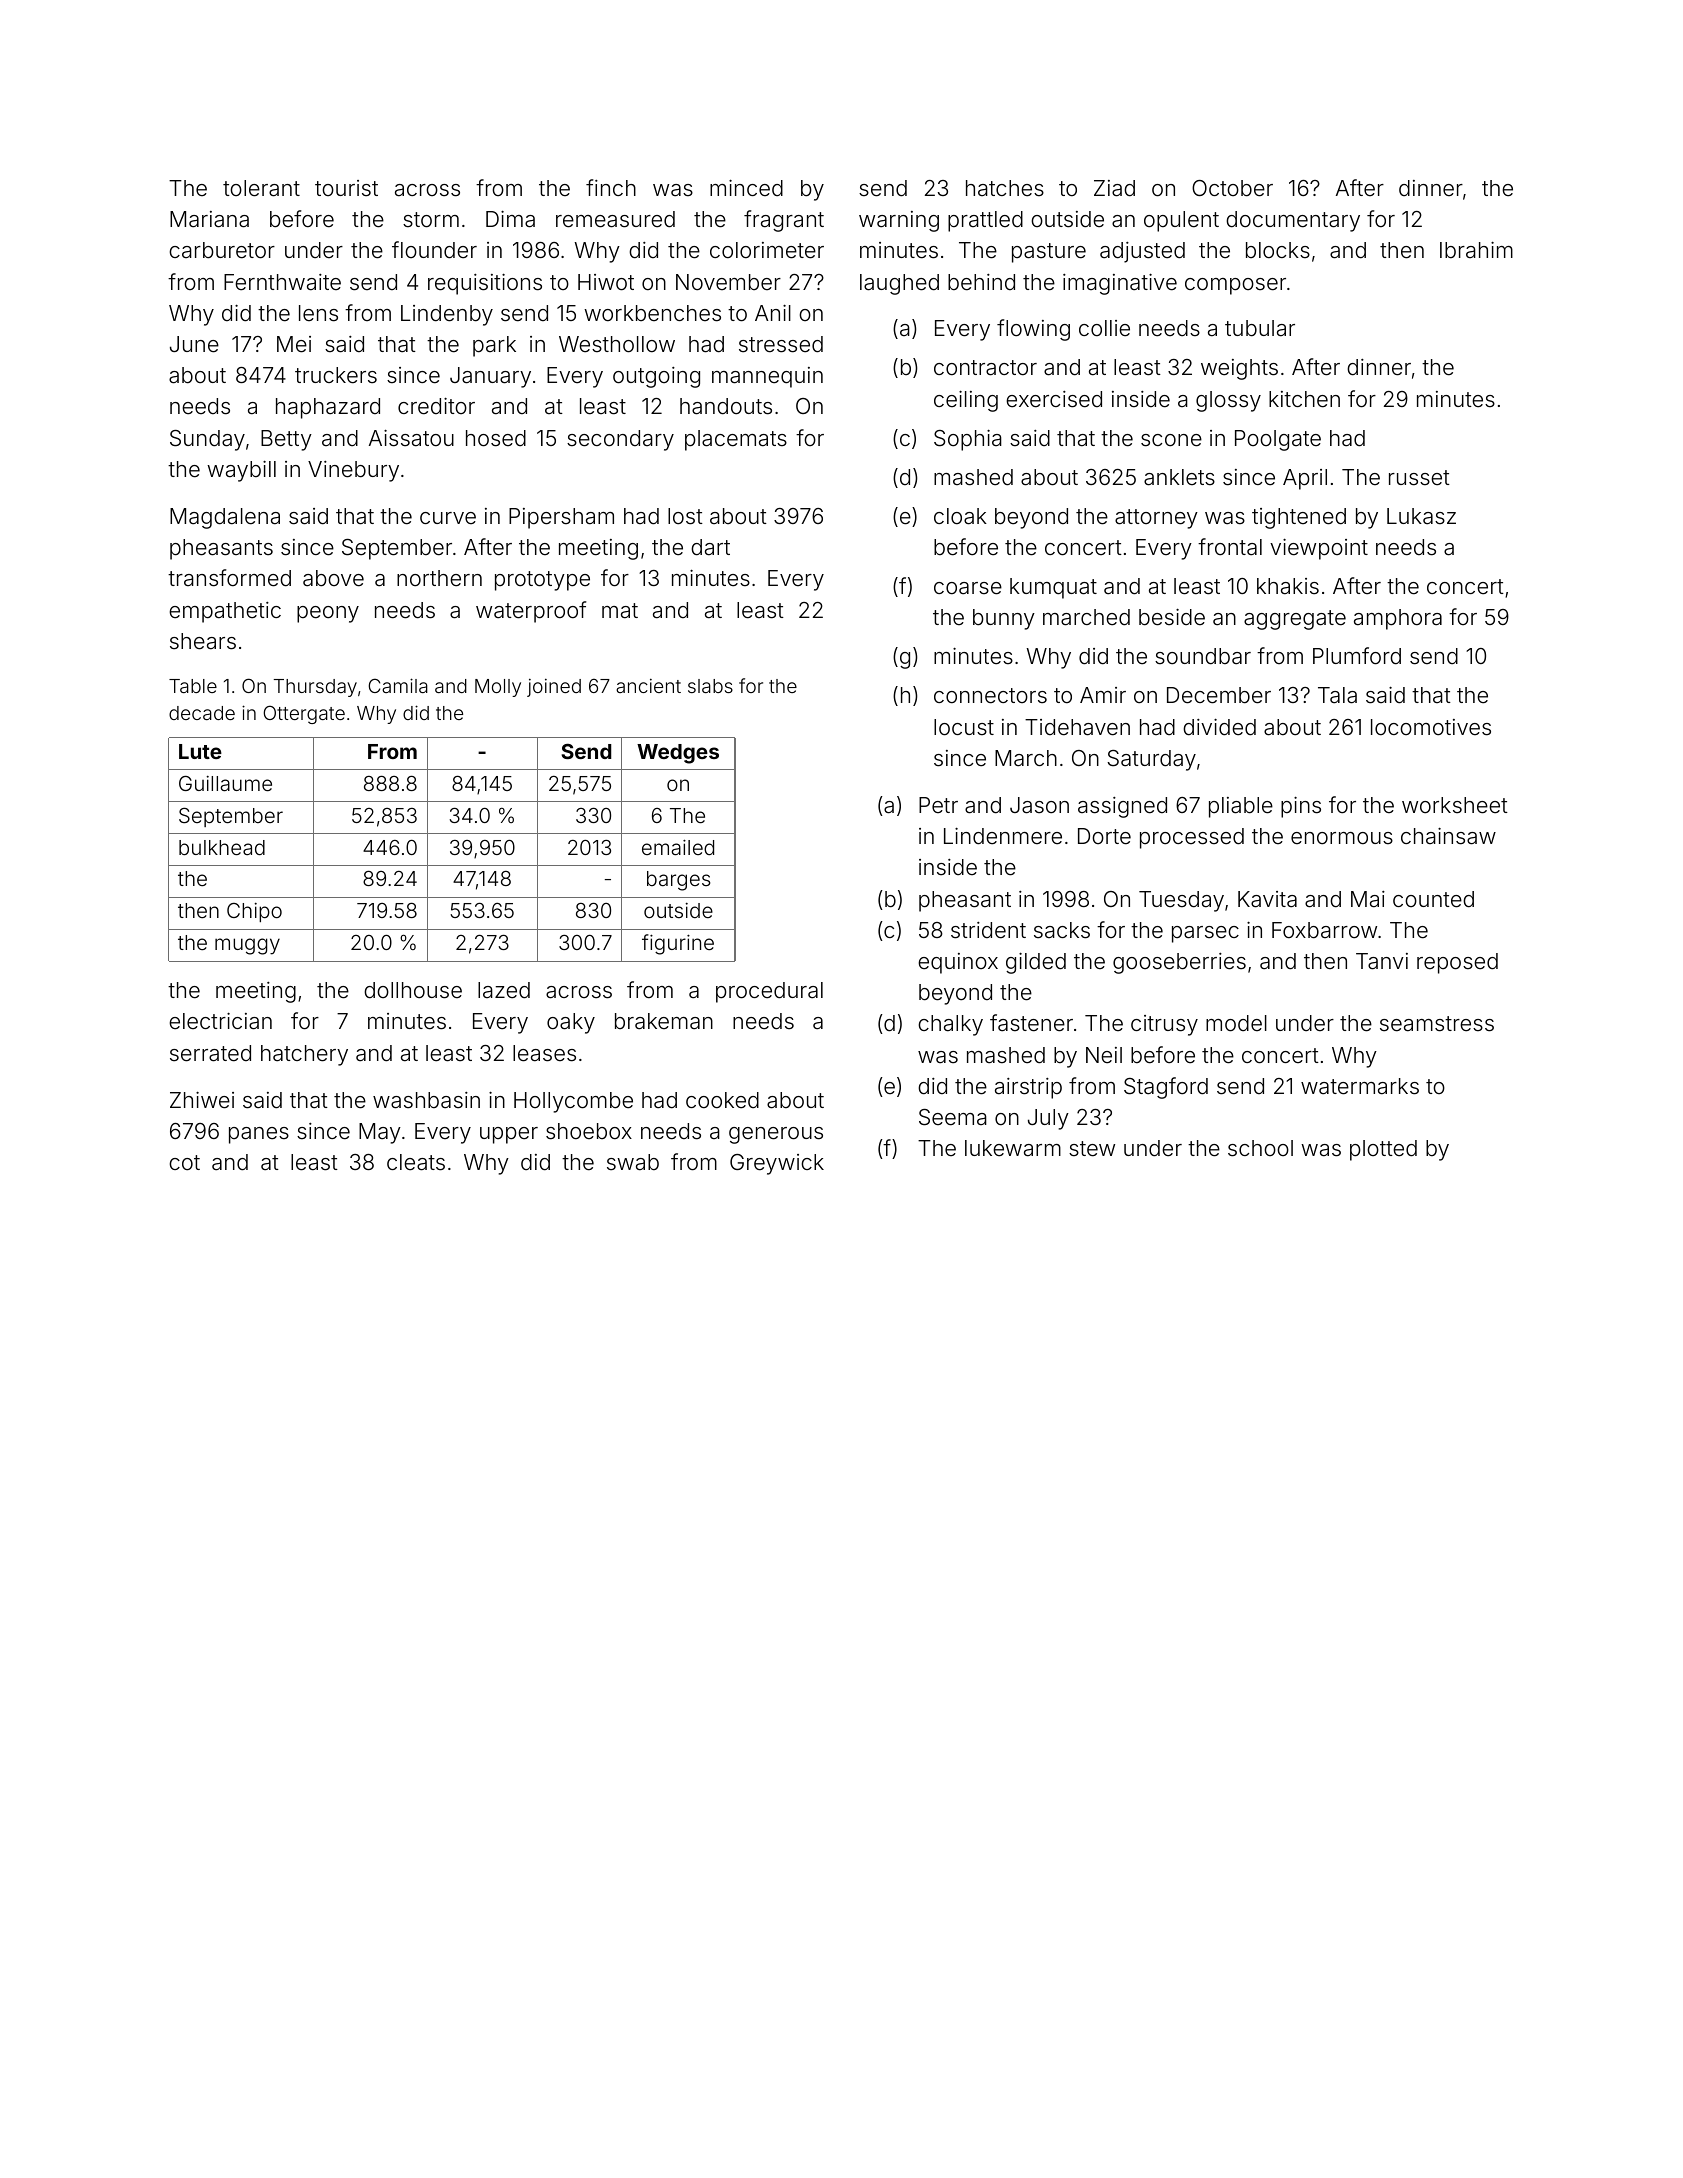 The height and width of the image is (2178, 1683). What do you see at coordinates (259, 1135) in the image?
I see `panes` at bounding box center [259, 1135].
